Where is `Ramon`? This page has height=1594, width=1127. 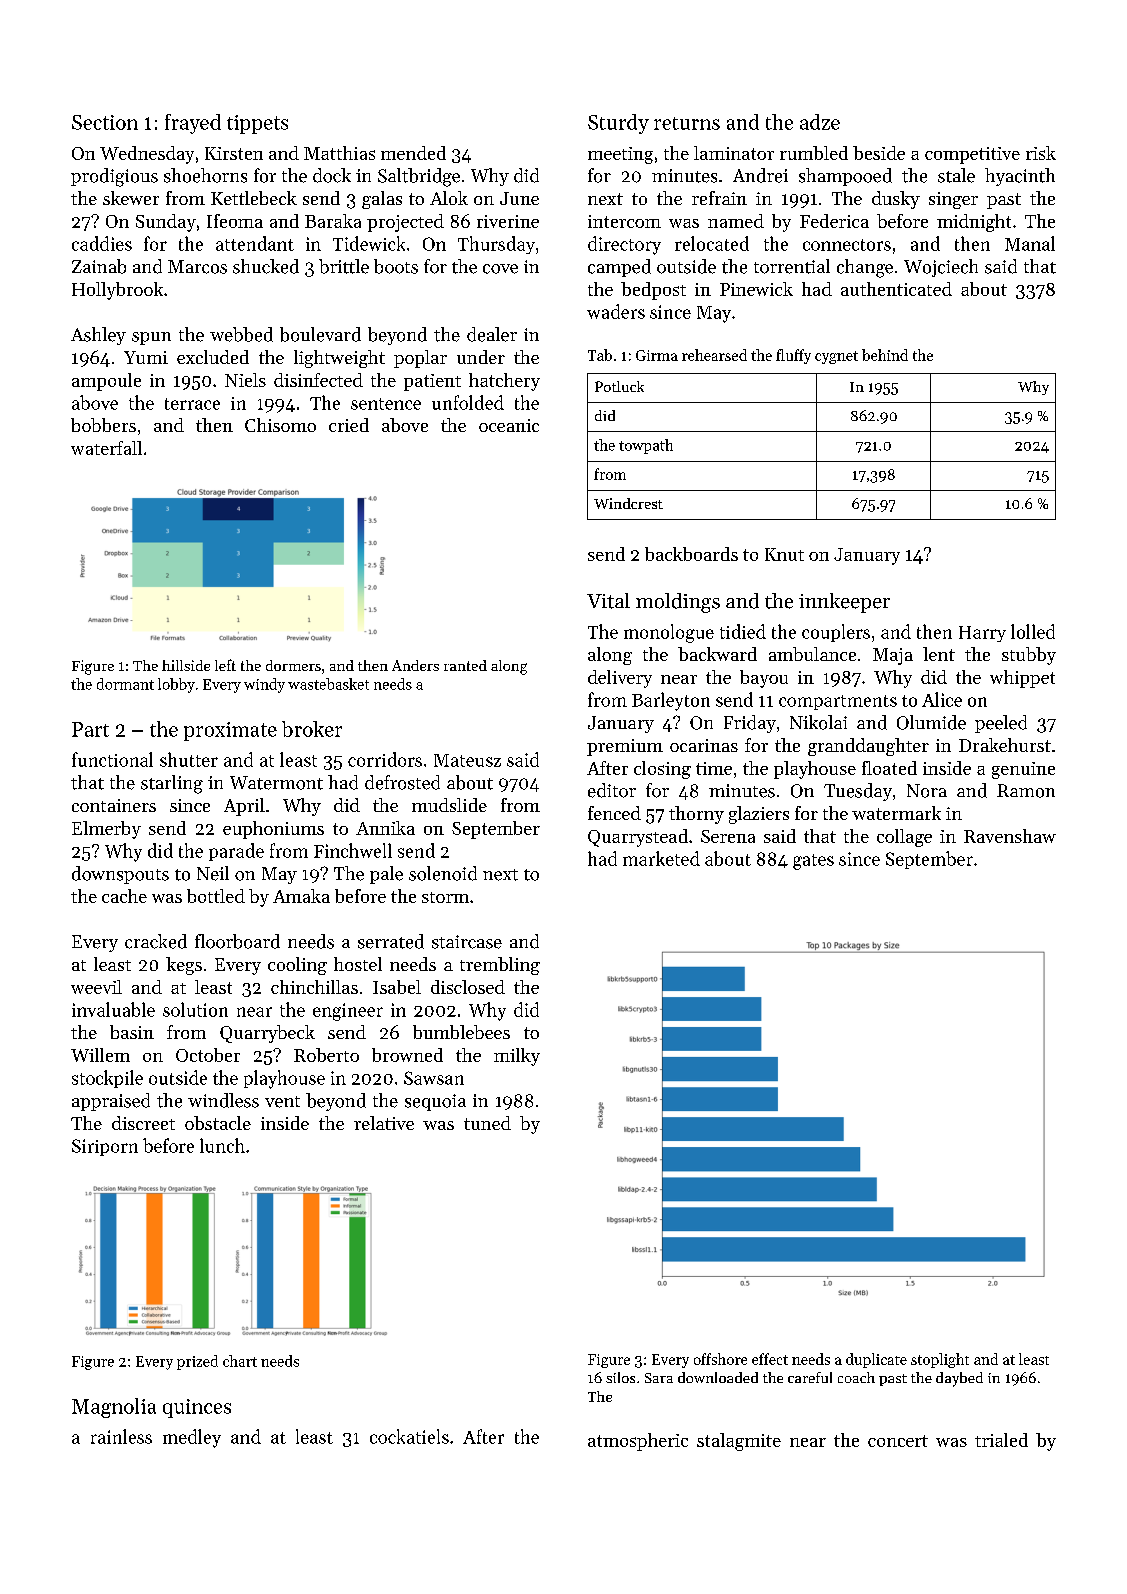
Ramon is located at coordinates (1026, 791).
